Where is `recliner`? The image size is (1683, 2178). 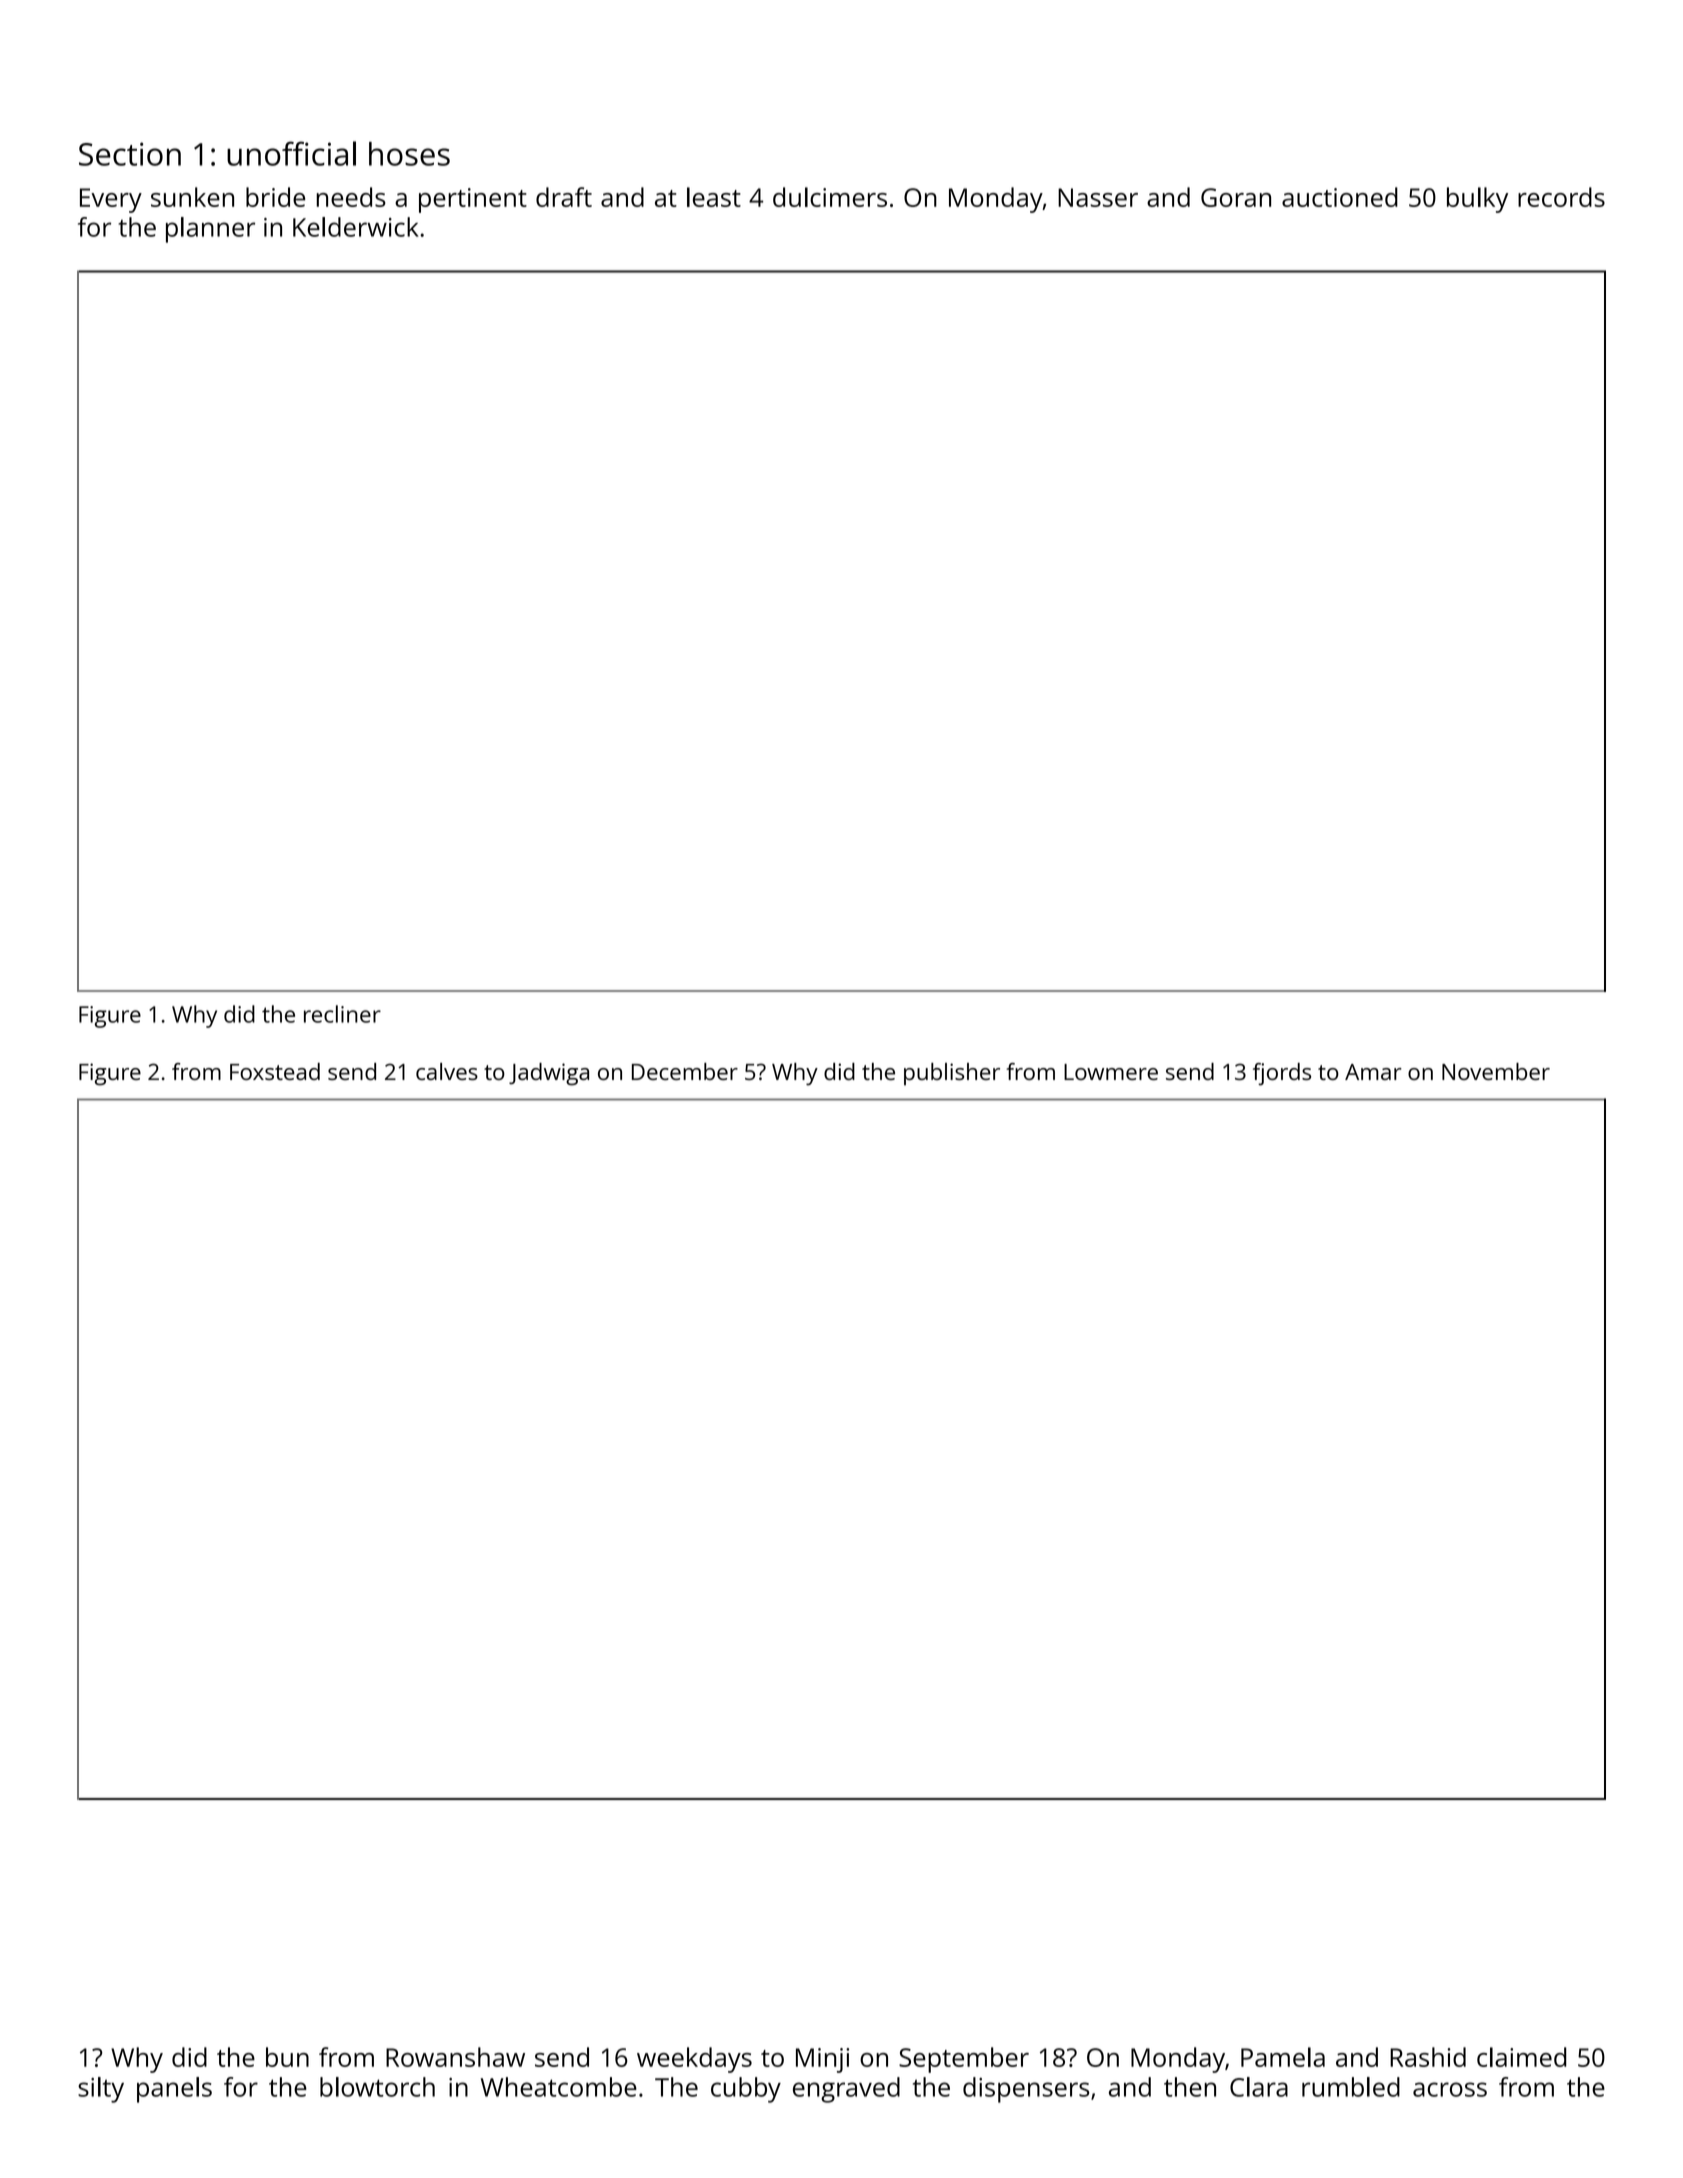 recliner is located at coordinates (342, 1014).
